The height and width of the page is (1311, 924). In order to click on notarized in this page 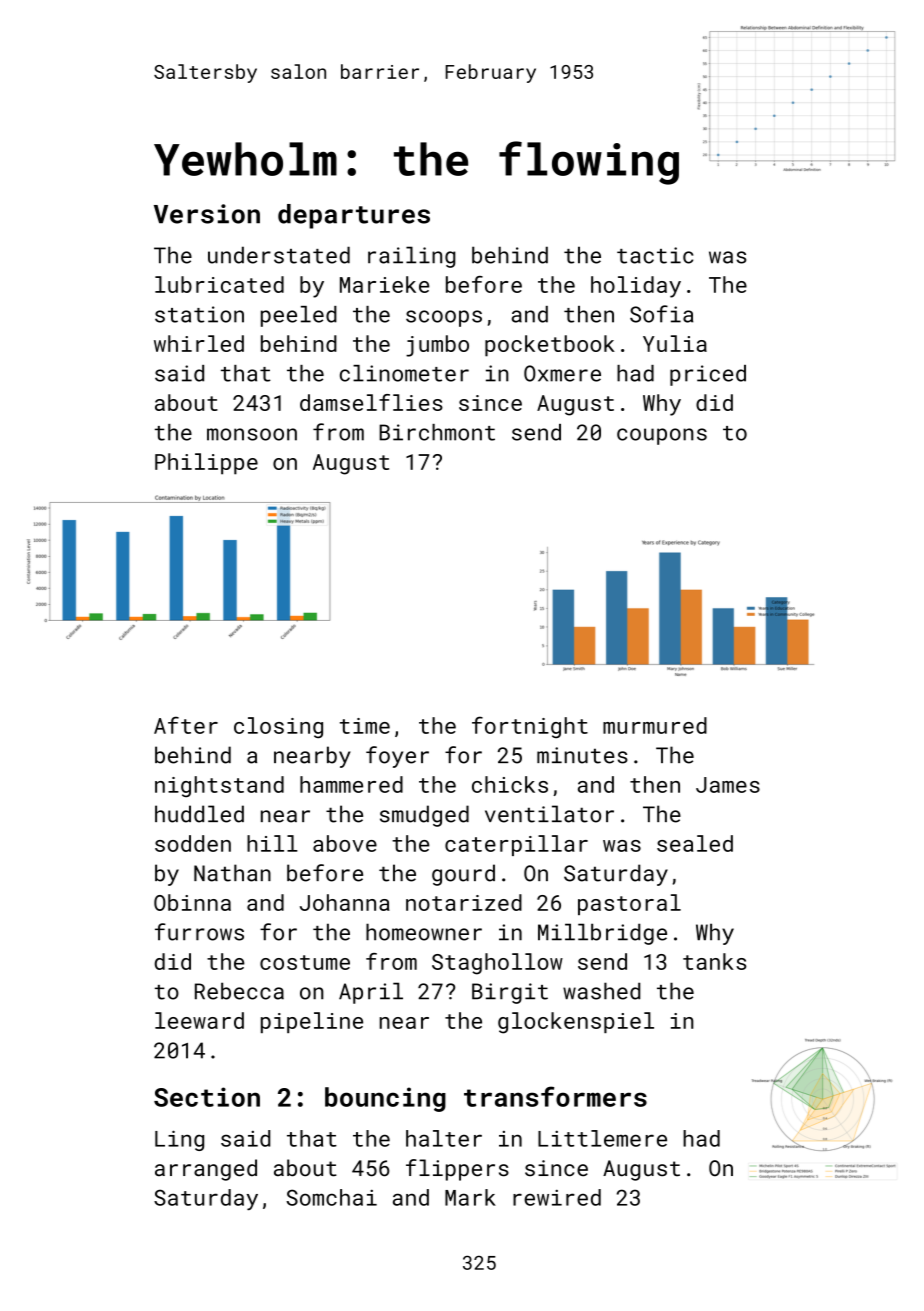, I will do `click(464, 902)`.
